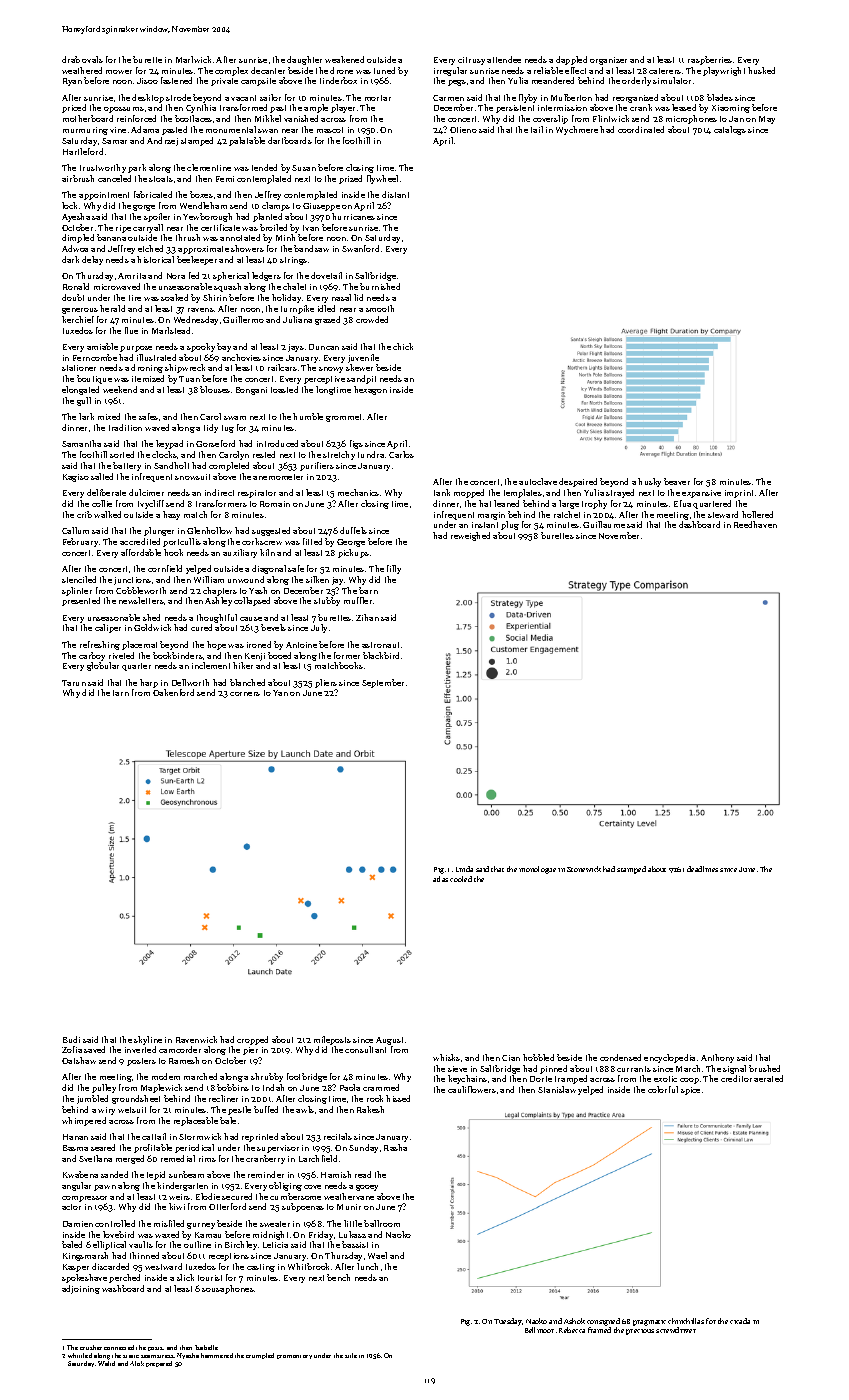 This page has width=849, height=1400. What do you see at coordinates (463, 130) in the page?
I see `Otieno` at bounding box center [463, 130].
